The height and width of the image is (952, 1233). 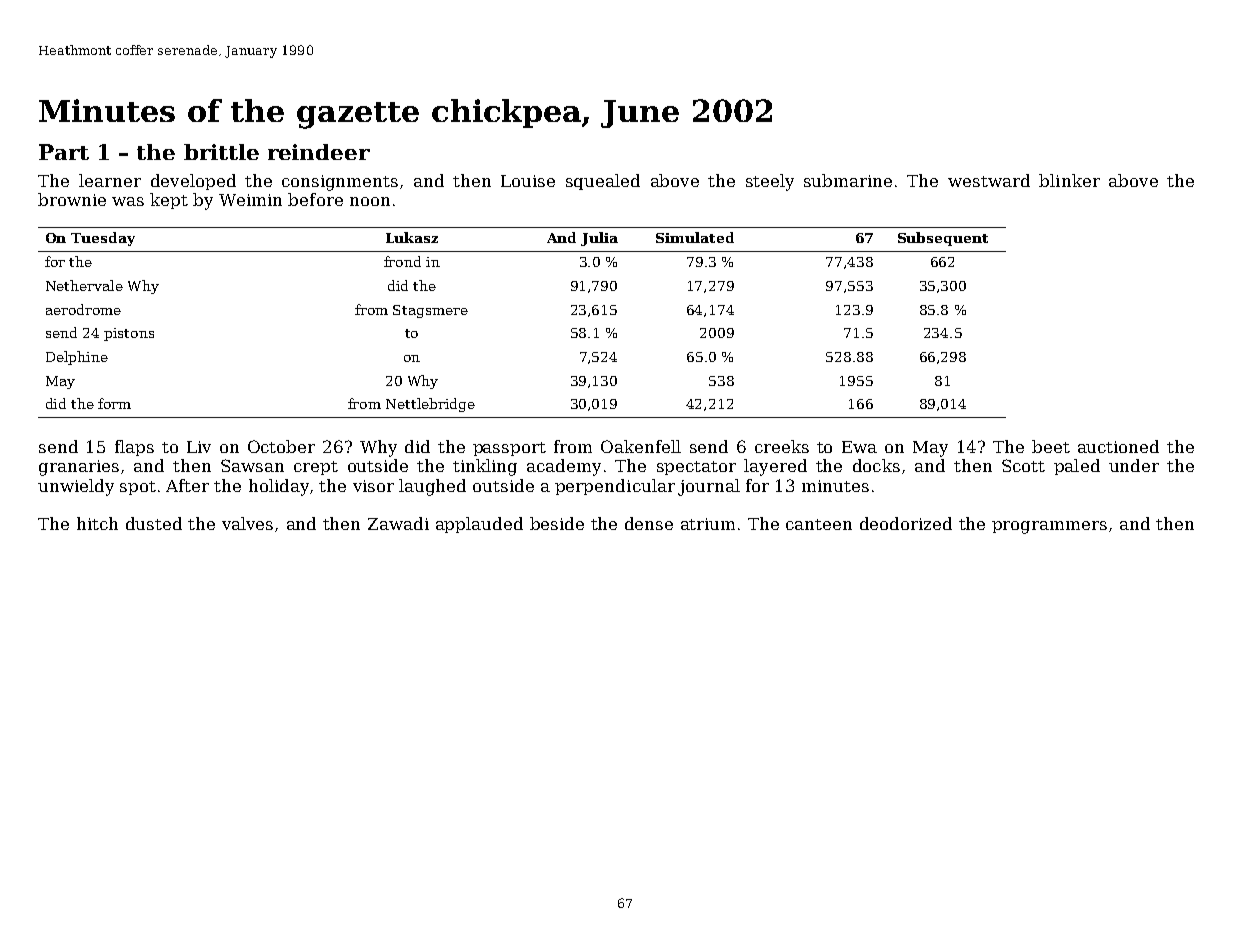 What do you see at coordinates (432, 487) in the image?
I see `laughed` at bounding box center [432, 487].
